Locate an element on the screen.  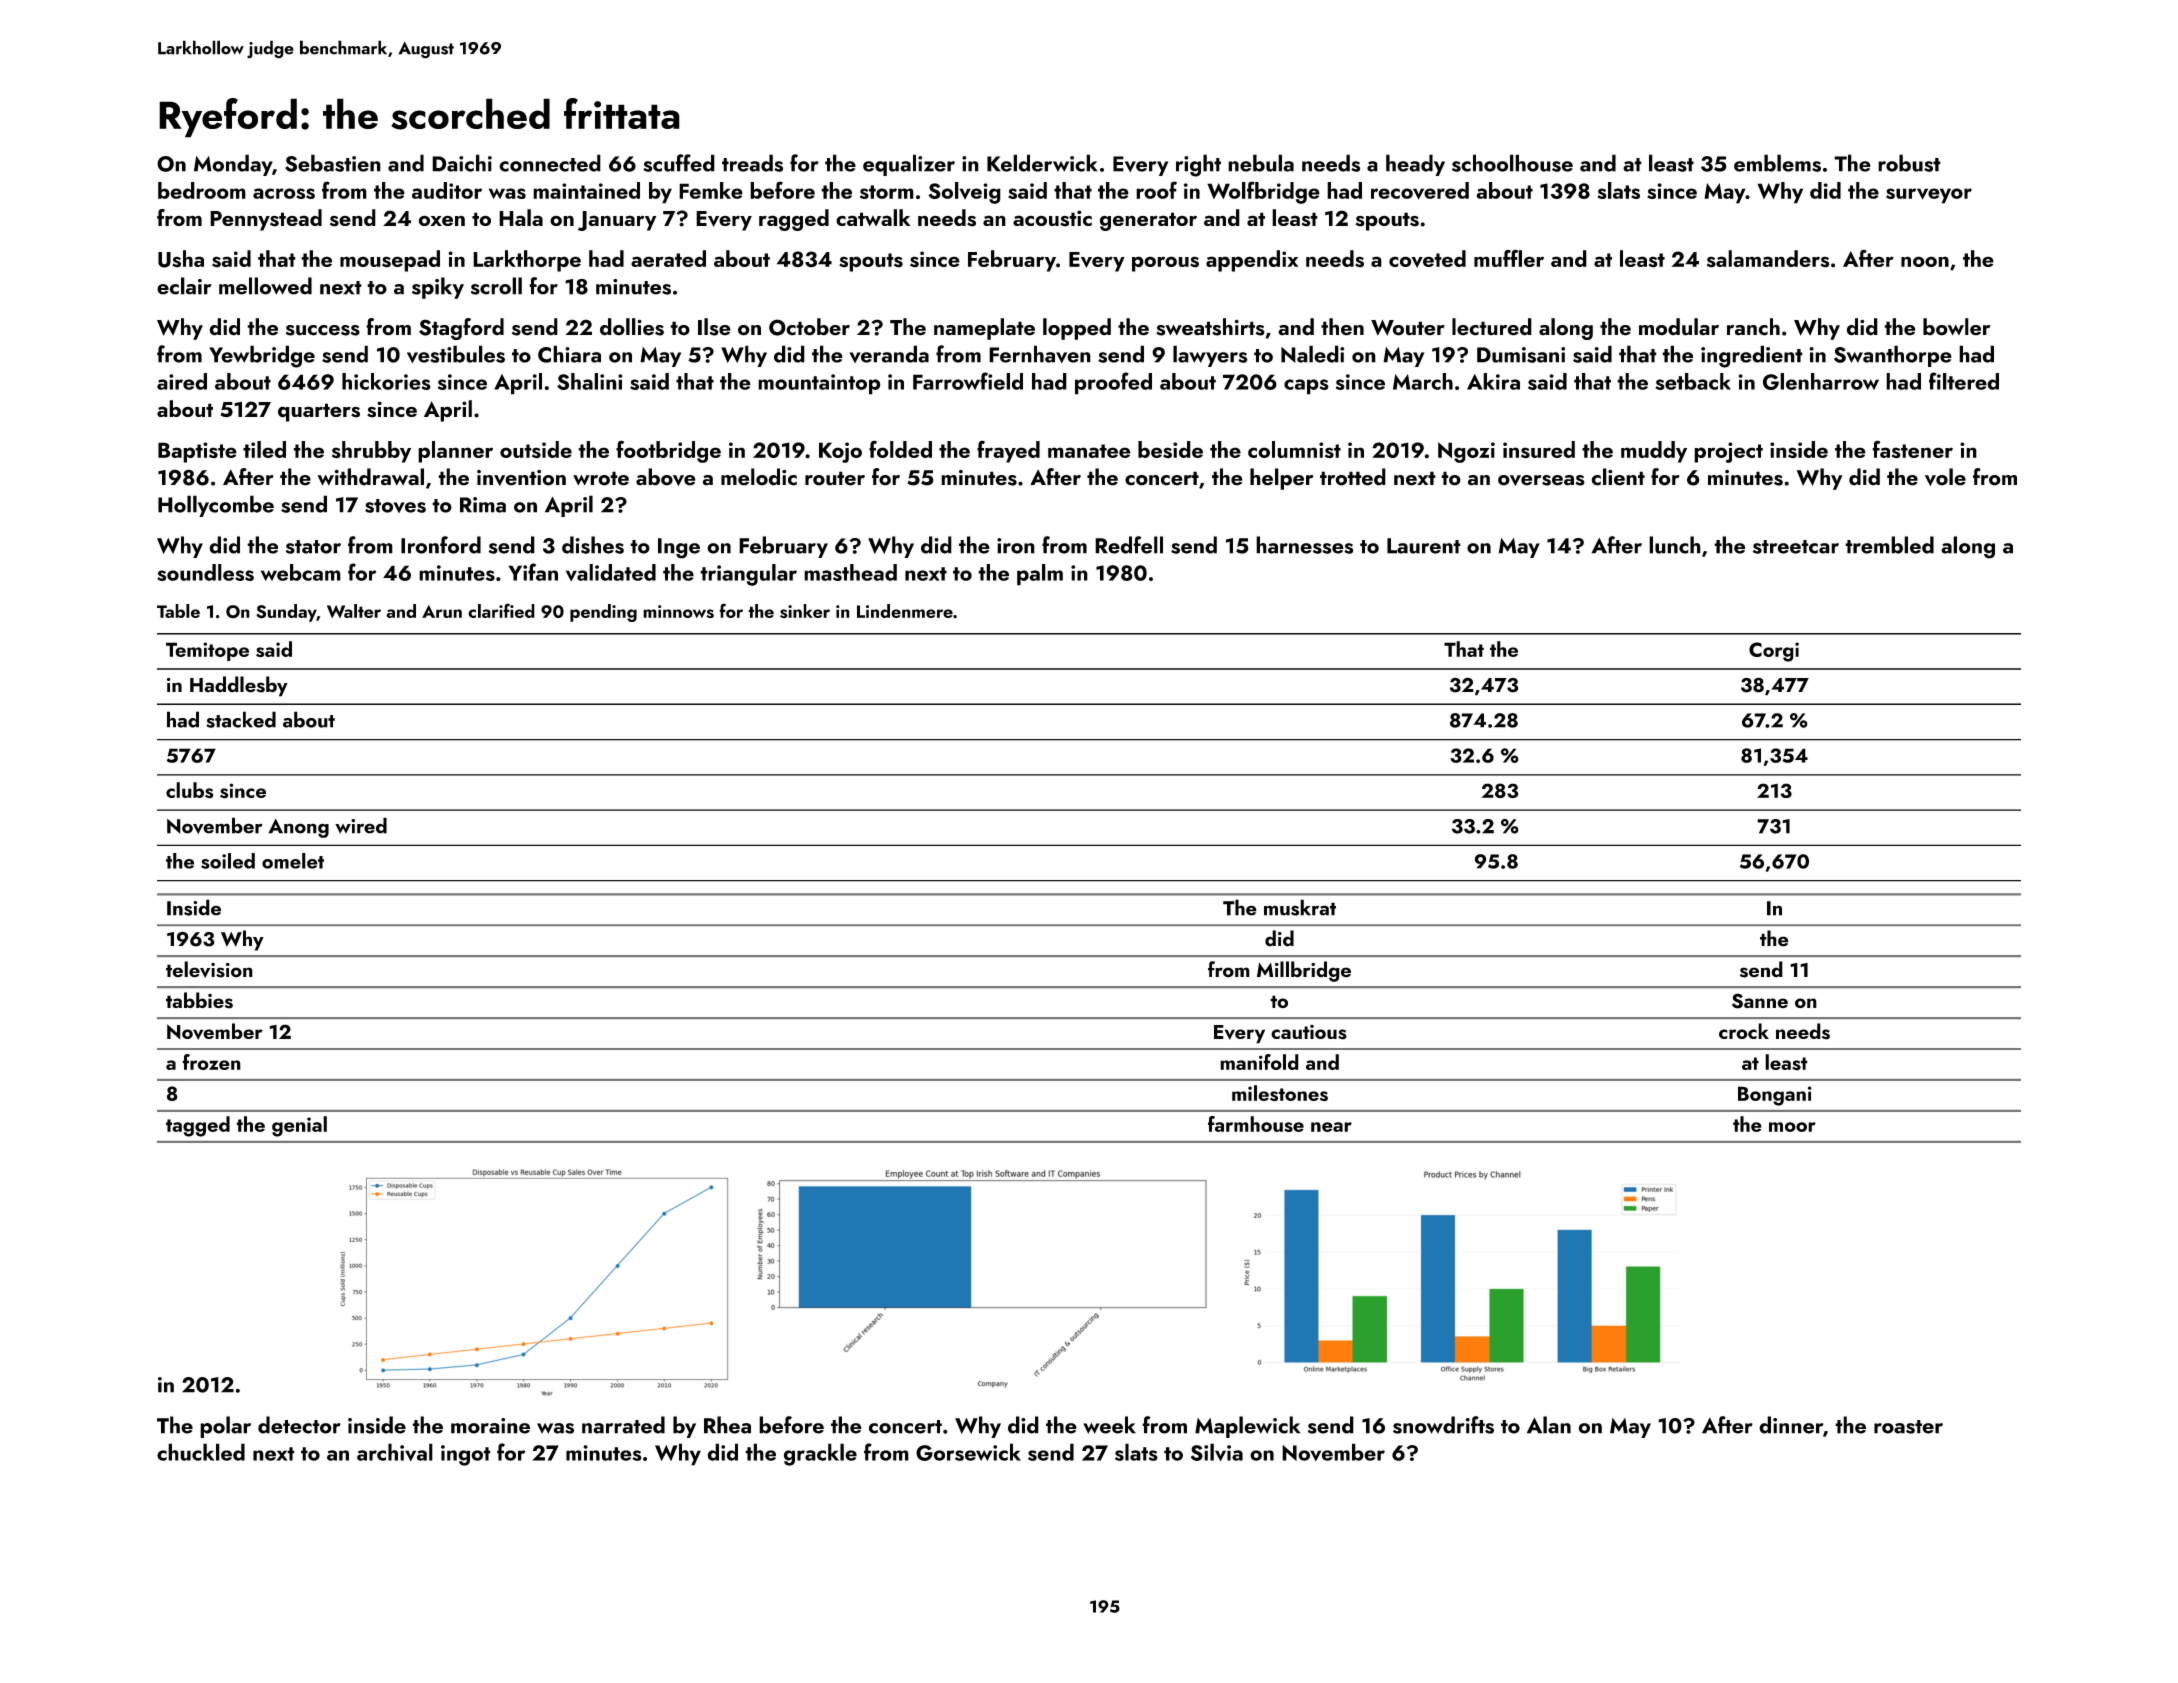
emblems is located at coordinates (1777, 163).
